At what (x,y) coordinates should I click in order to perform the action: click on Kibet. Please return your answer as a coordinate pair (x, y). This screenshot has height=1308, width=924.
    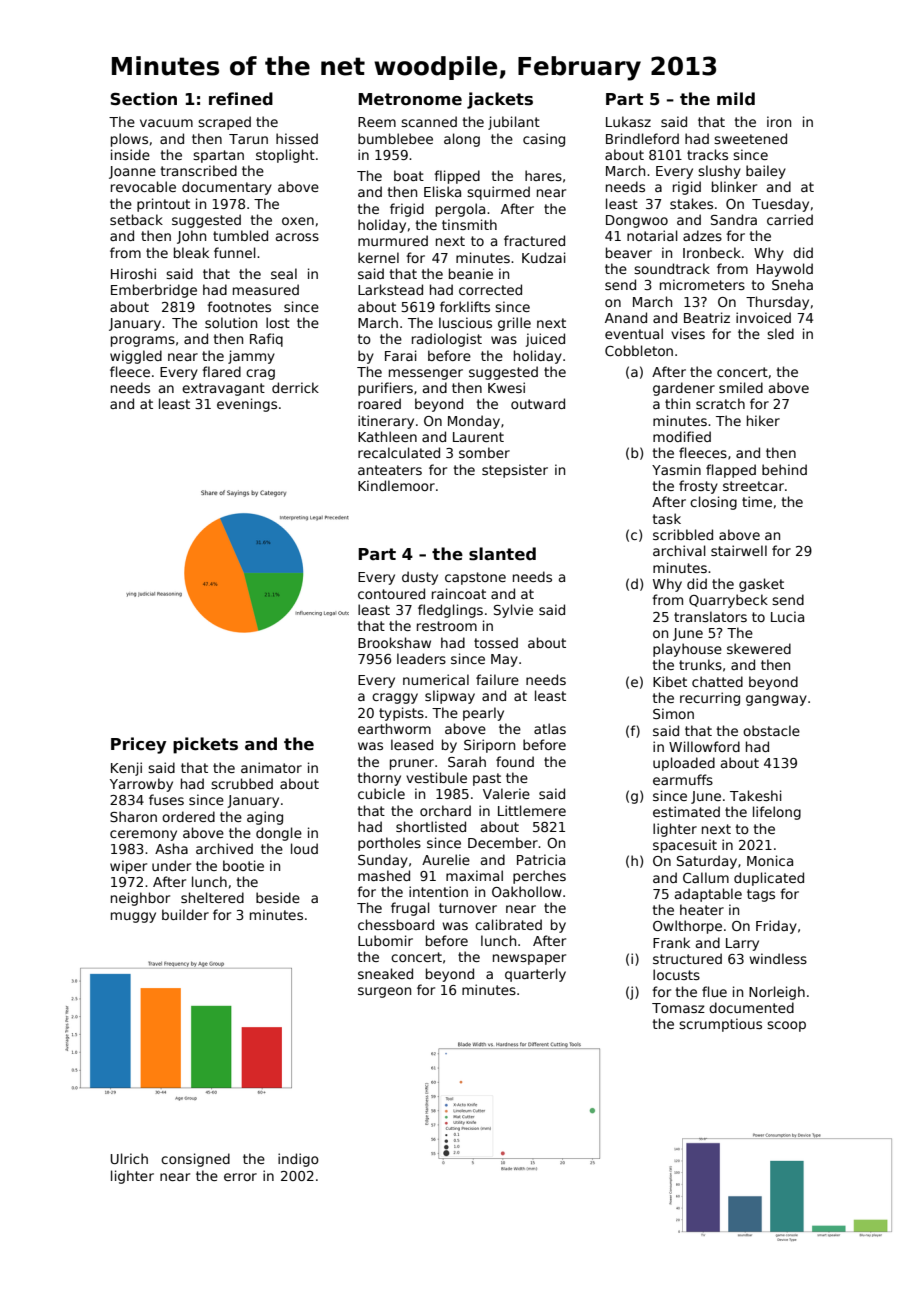
    Looking at the image, I should click on (670, 681).
